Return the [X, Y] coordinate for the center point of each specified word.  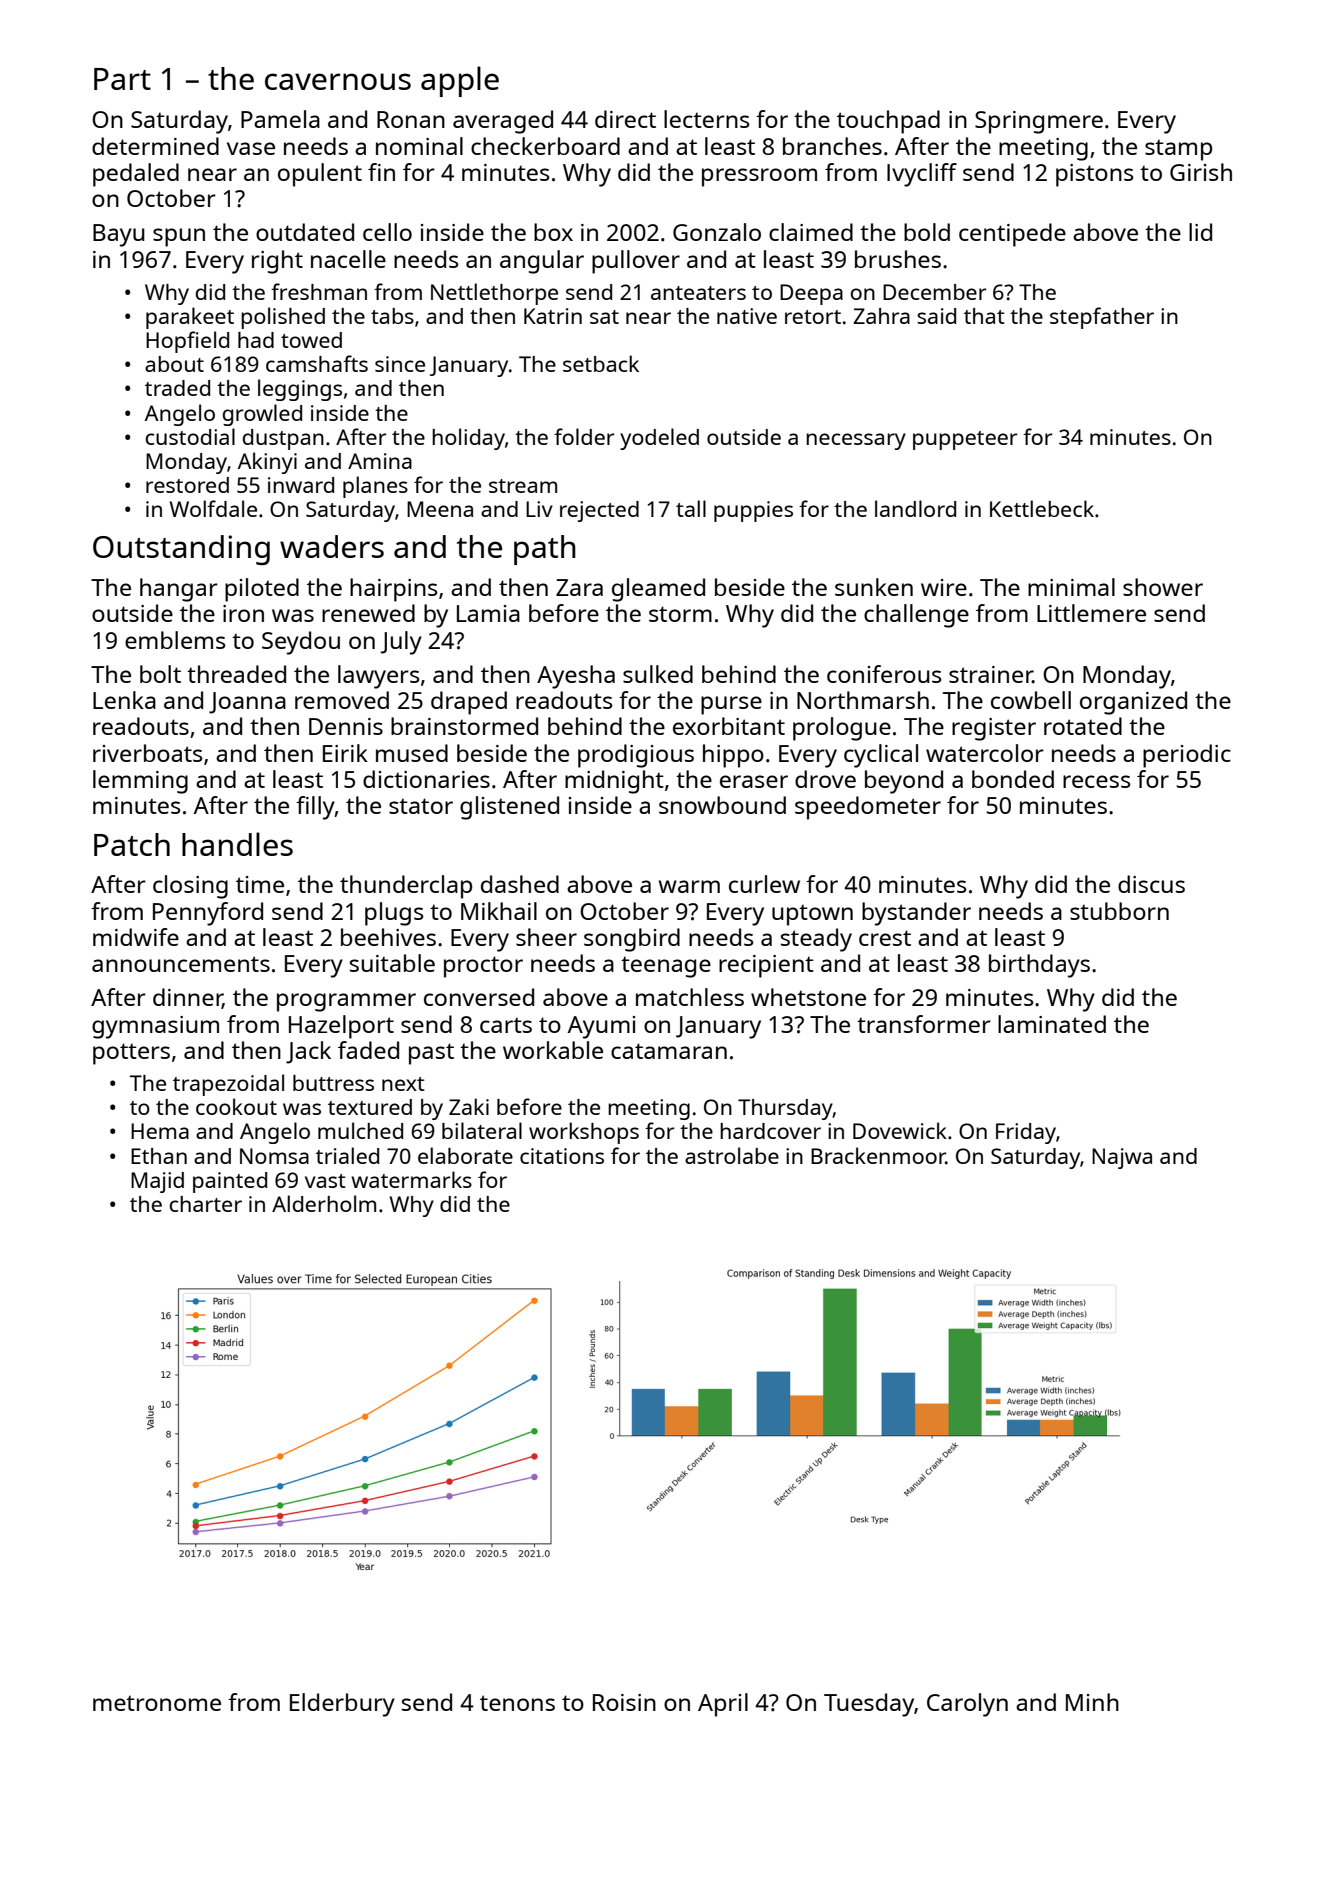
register [994, 729]
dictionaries [426, 779]
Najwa [1122, 1158]
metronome [157, 1703]
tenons [517, 1703]
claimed [811, 232]
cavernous [338, 81]
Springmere [1039, 122]
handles [237, 844]
